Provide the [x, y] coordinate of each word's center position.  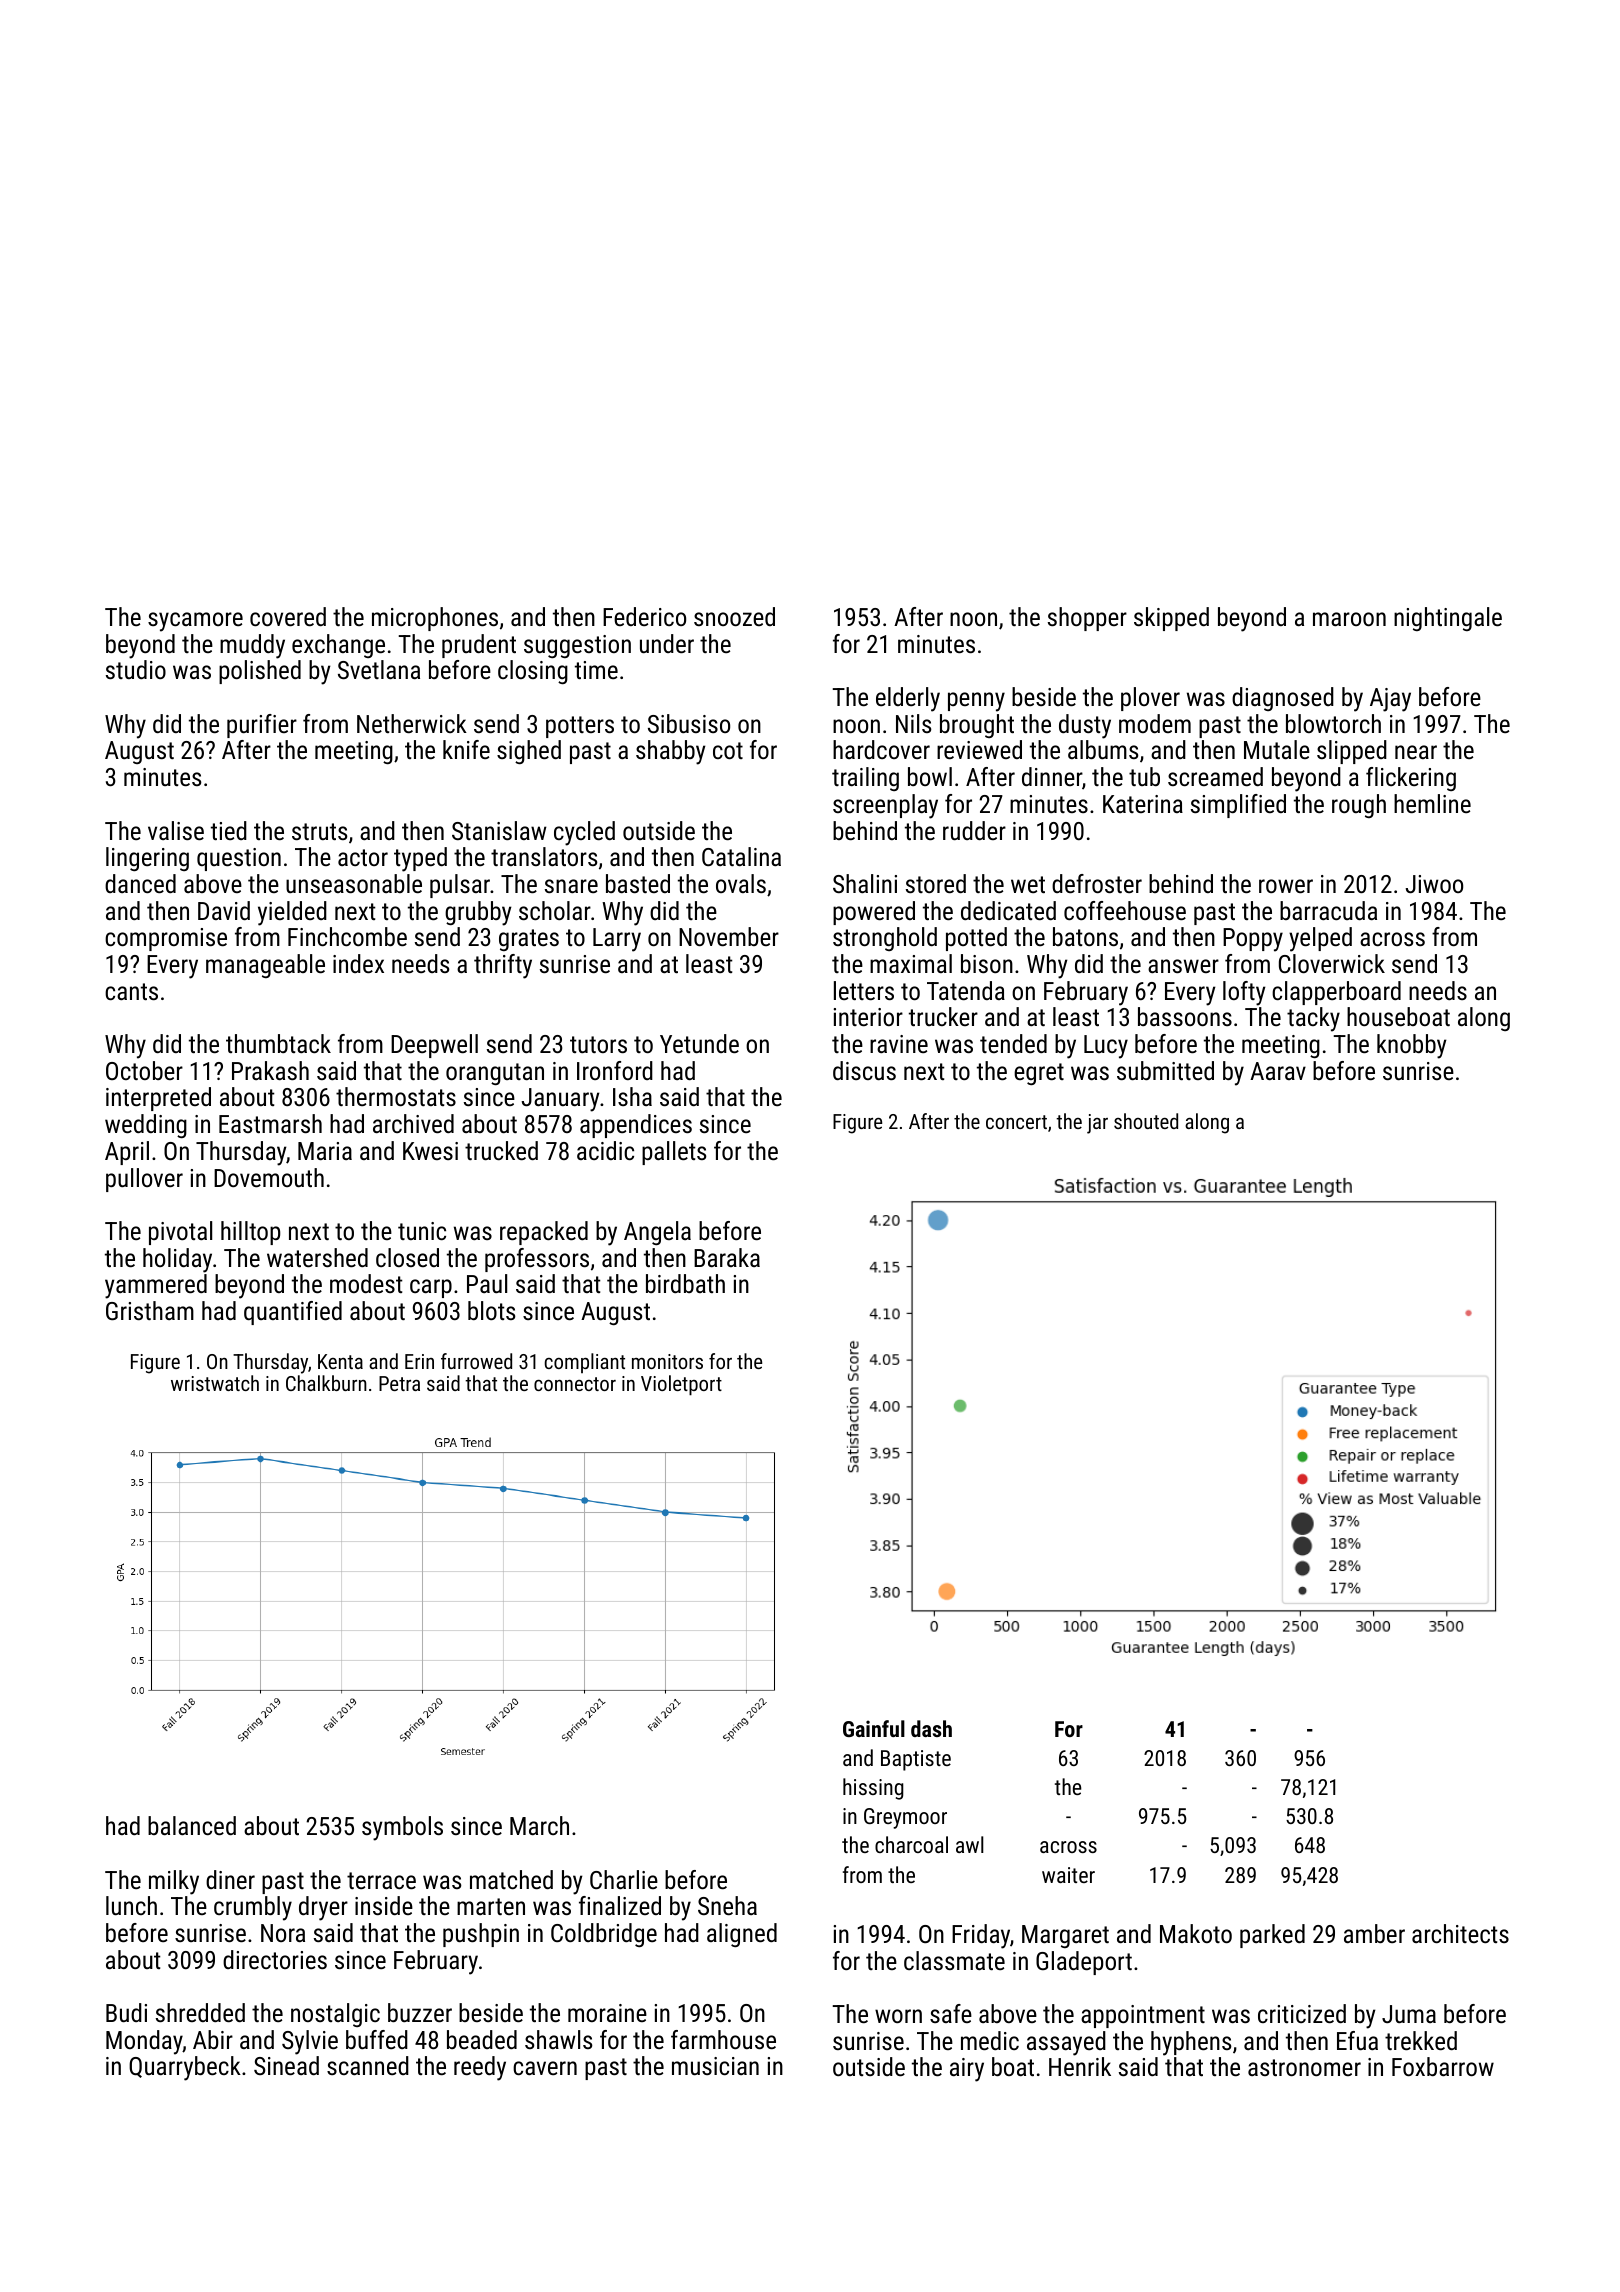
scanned [368, 2065]
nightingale [1448, 619]
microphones [435, 619]
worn [898, 2016]
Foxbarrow [1443, 2066]
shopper [1087, 619]
